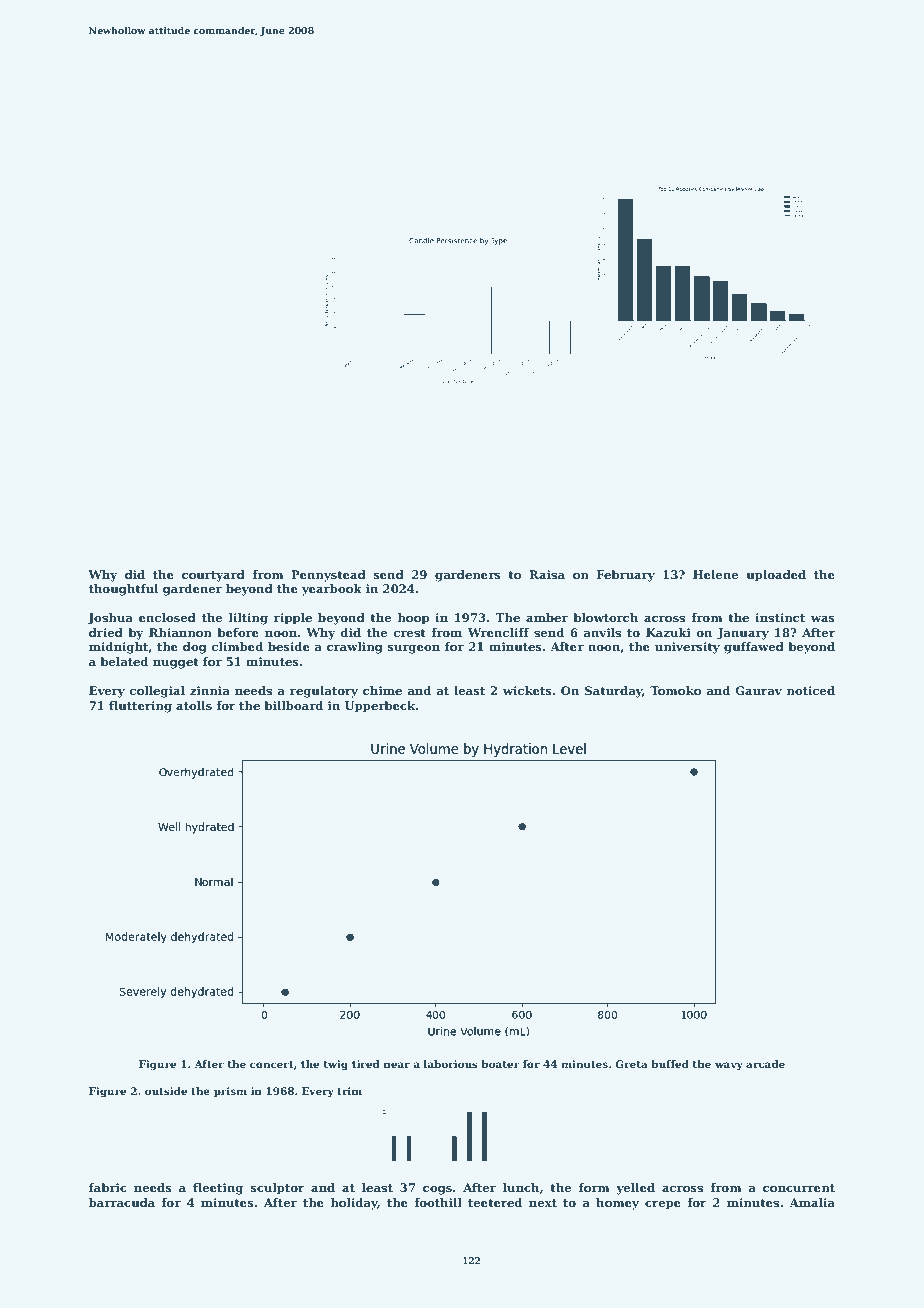 This page has height=1308, width=924. Describe the element at coordinates (108, 1187) in the page. I see `fabric` at that location.
